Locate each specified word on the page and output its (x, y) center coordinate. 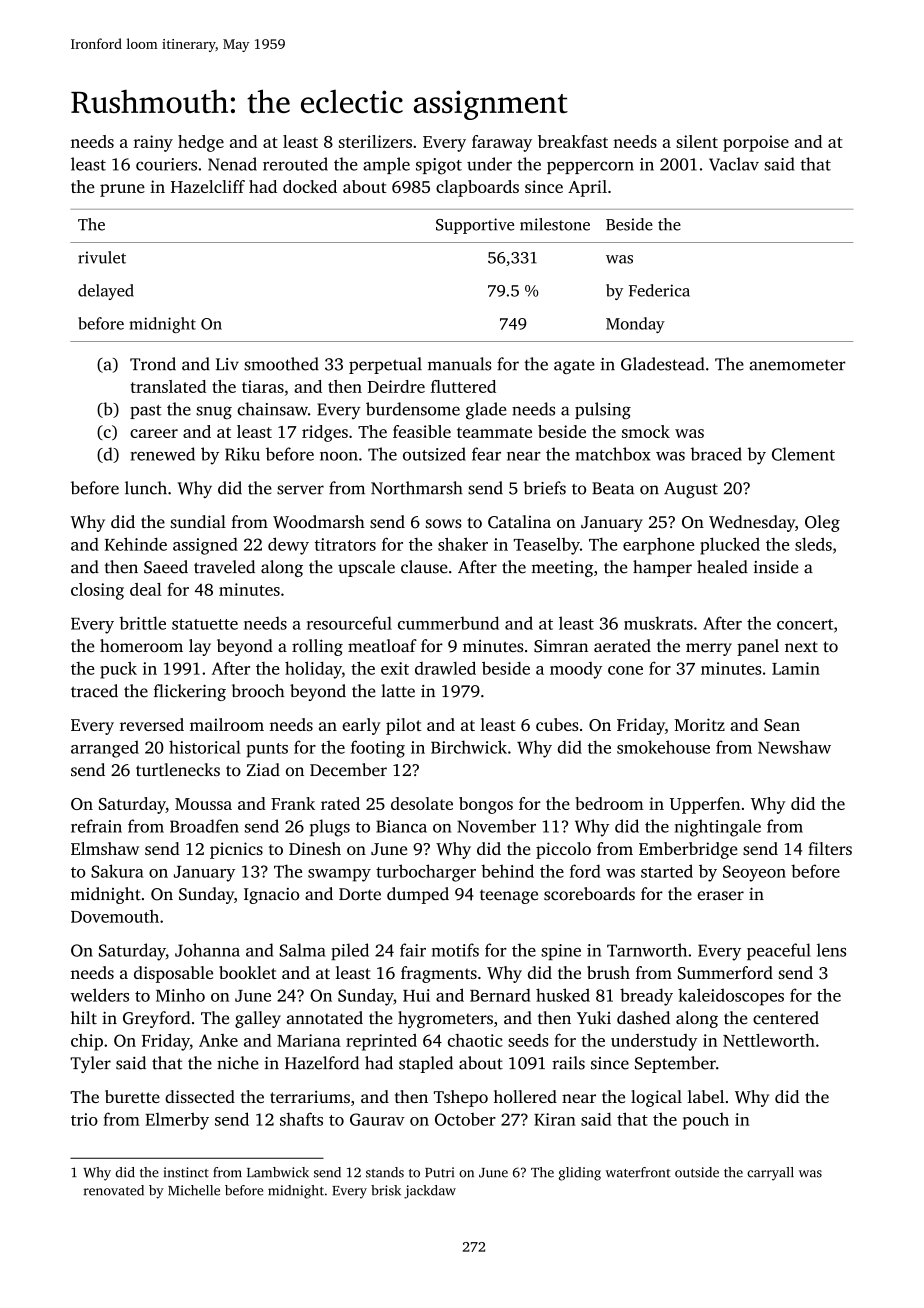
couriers (166, 164)
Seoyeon (754, 873)
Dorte (360, 894)
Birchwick (469, 747)
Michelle (194, 1190)
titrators (345, 544)
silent (697, 141)
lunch (146, 488)
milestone (555, 224)
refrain (96, 826)
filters (830, 848)
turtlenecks (178, 770)
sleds (813, 544)
